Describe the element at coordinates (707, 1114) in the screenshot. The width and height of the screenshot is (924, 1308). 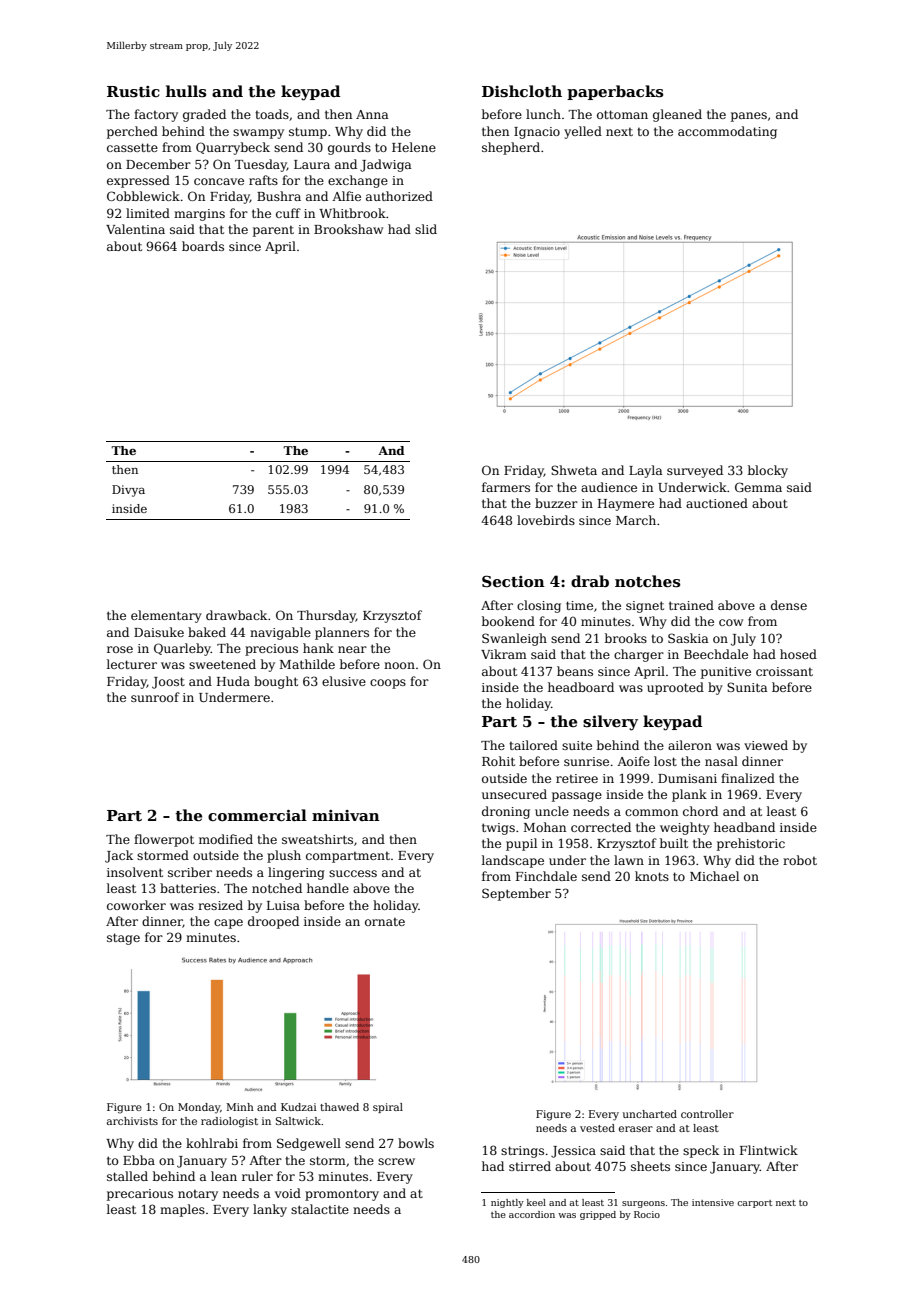
I see `controller` at that location.
